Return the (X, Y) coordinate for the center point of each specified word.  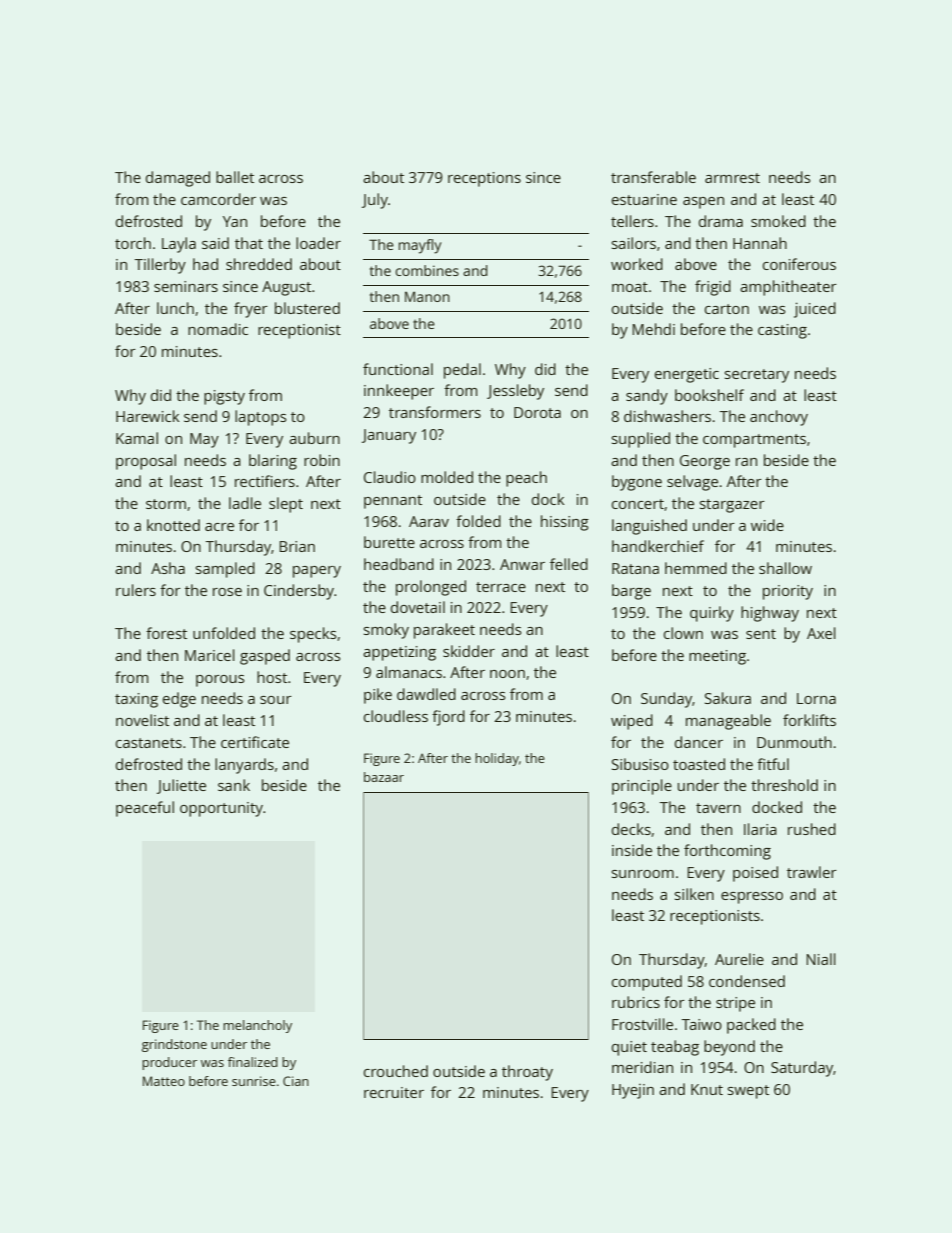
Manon (427, 296)
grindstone (174, 1045)
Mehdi (653, 329)
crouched (396, 1071)
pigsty (224, 397)
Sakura (728, 698)
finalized (253, 1062)
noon (507, 674)
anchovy (779, 418)
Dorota (537, 412)
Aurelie (739, 959)
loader (318, 243)
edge (179, 700)
